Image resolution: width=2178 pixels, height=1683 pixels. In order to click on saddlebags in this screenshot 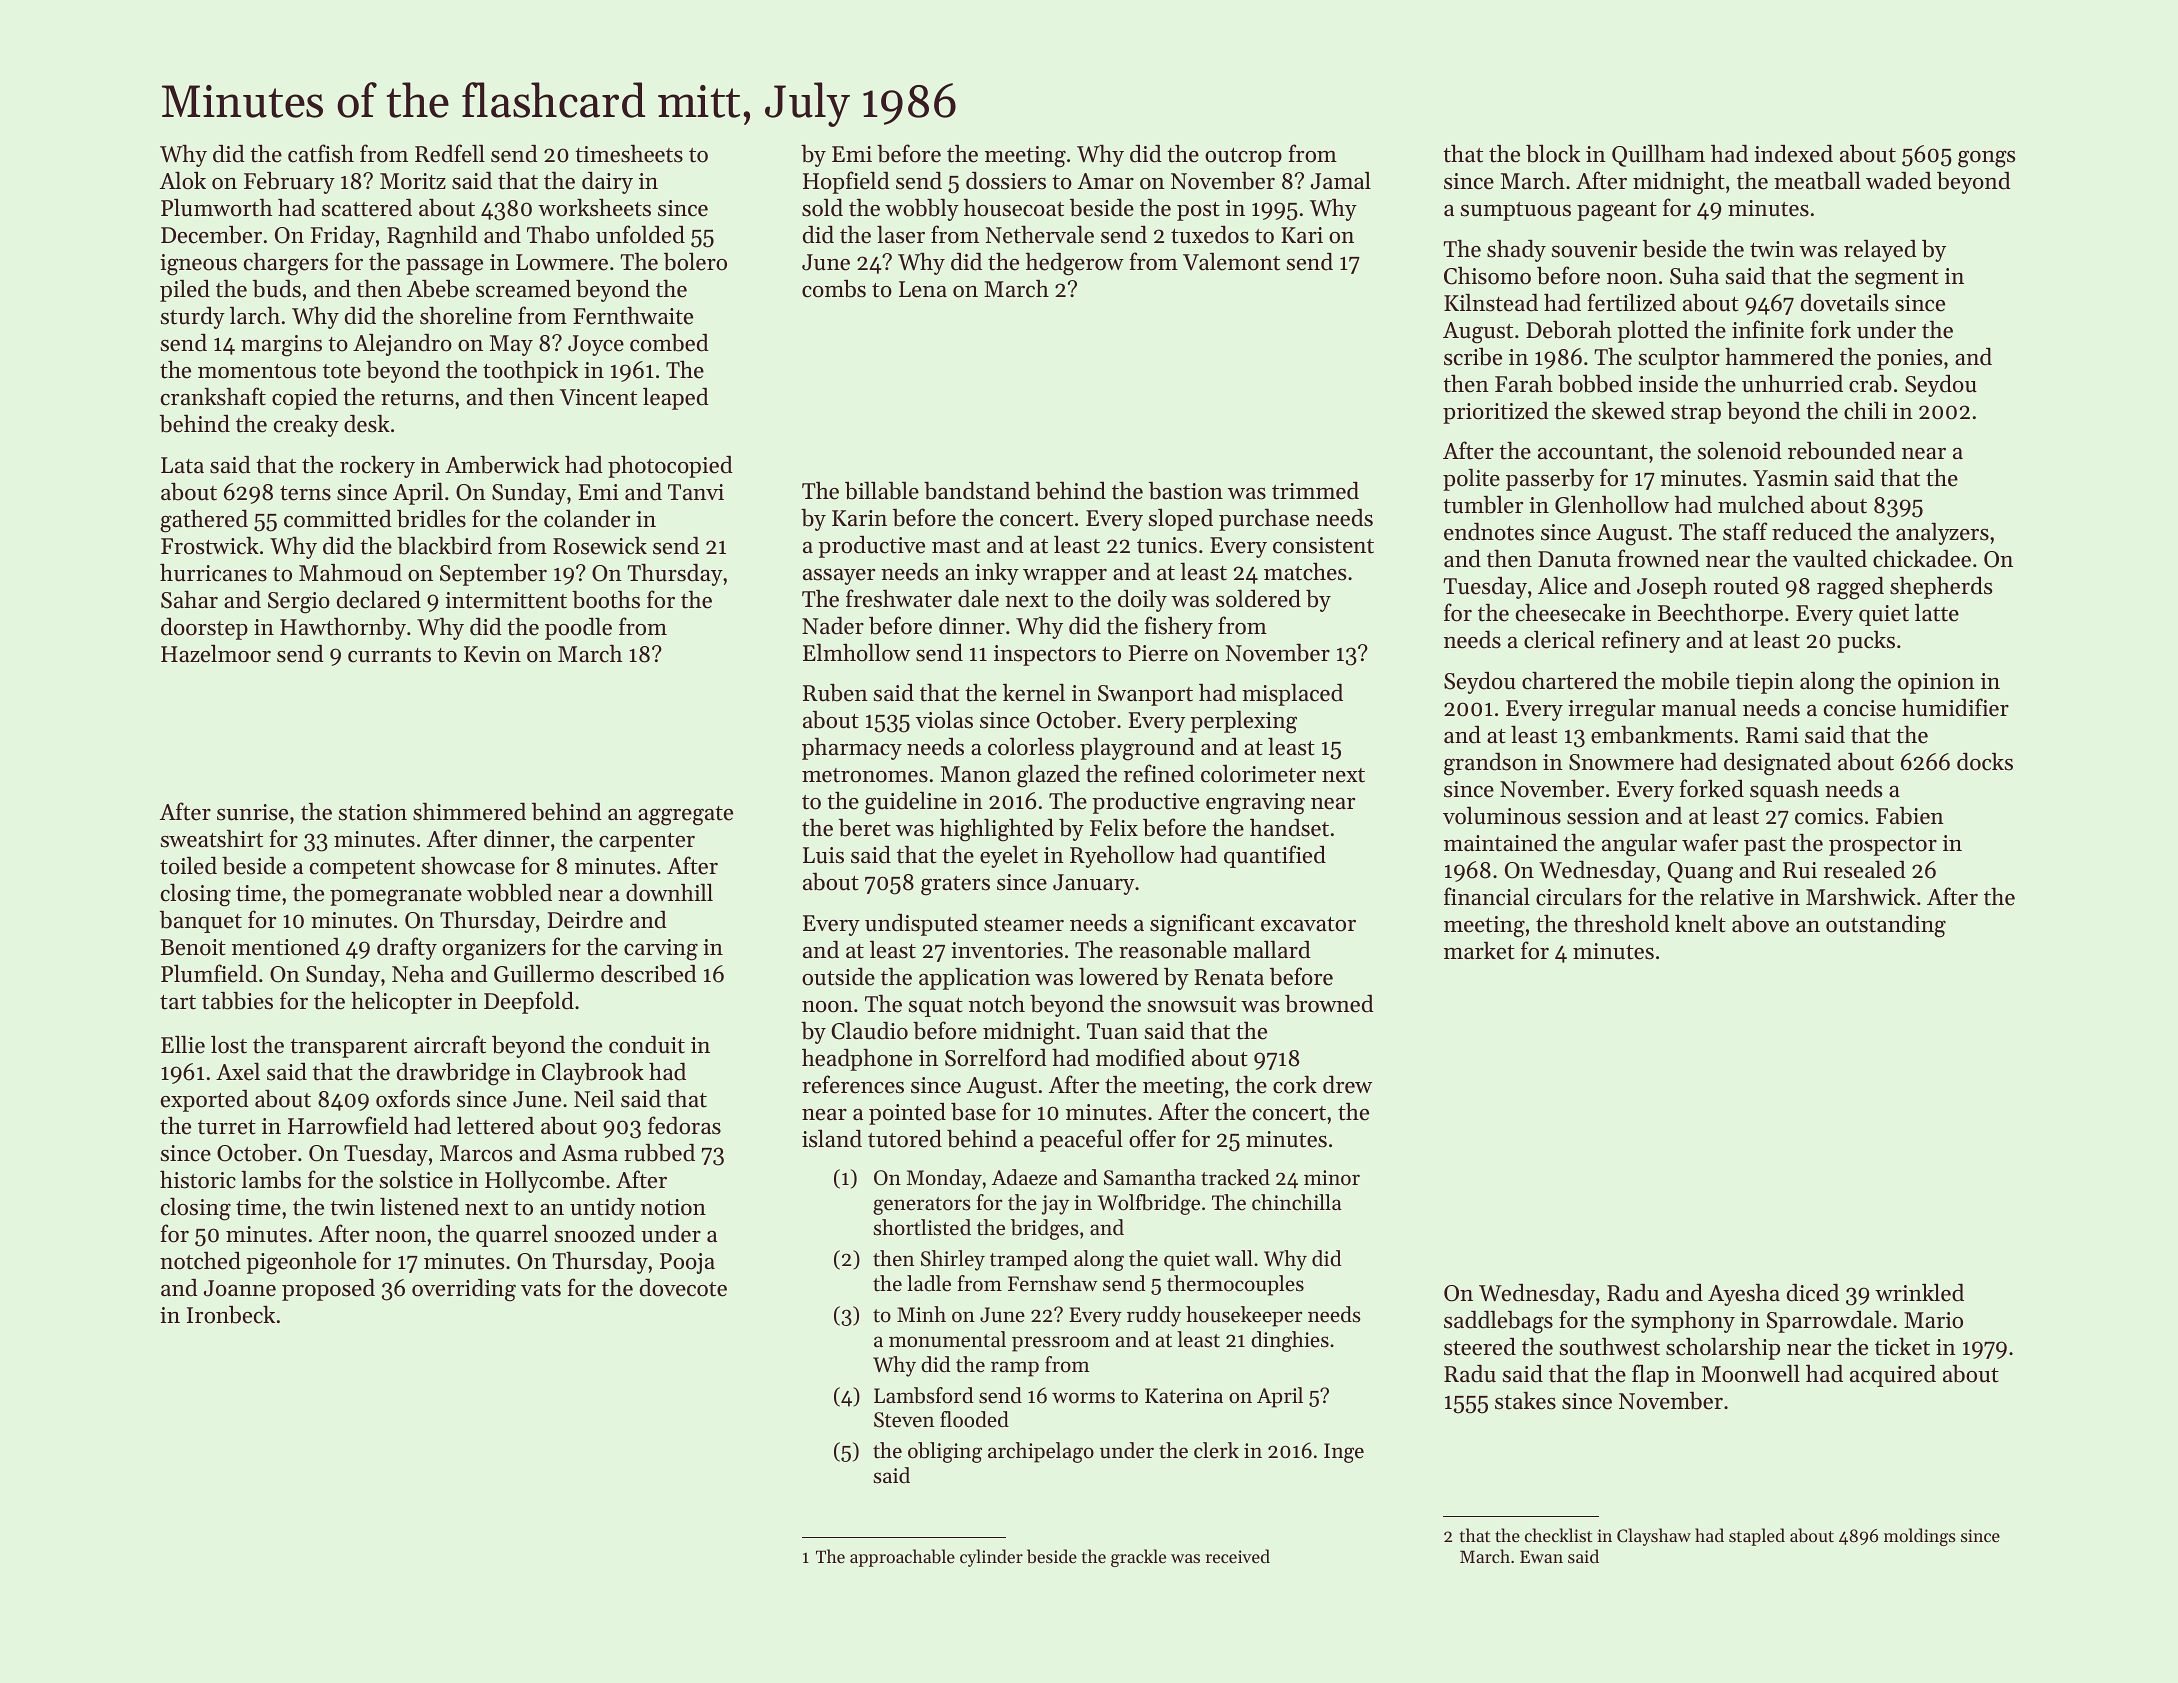, I will do `click(1498, 1322)`.
